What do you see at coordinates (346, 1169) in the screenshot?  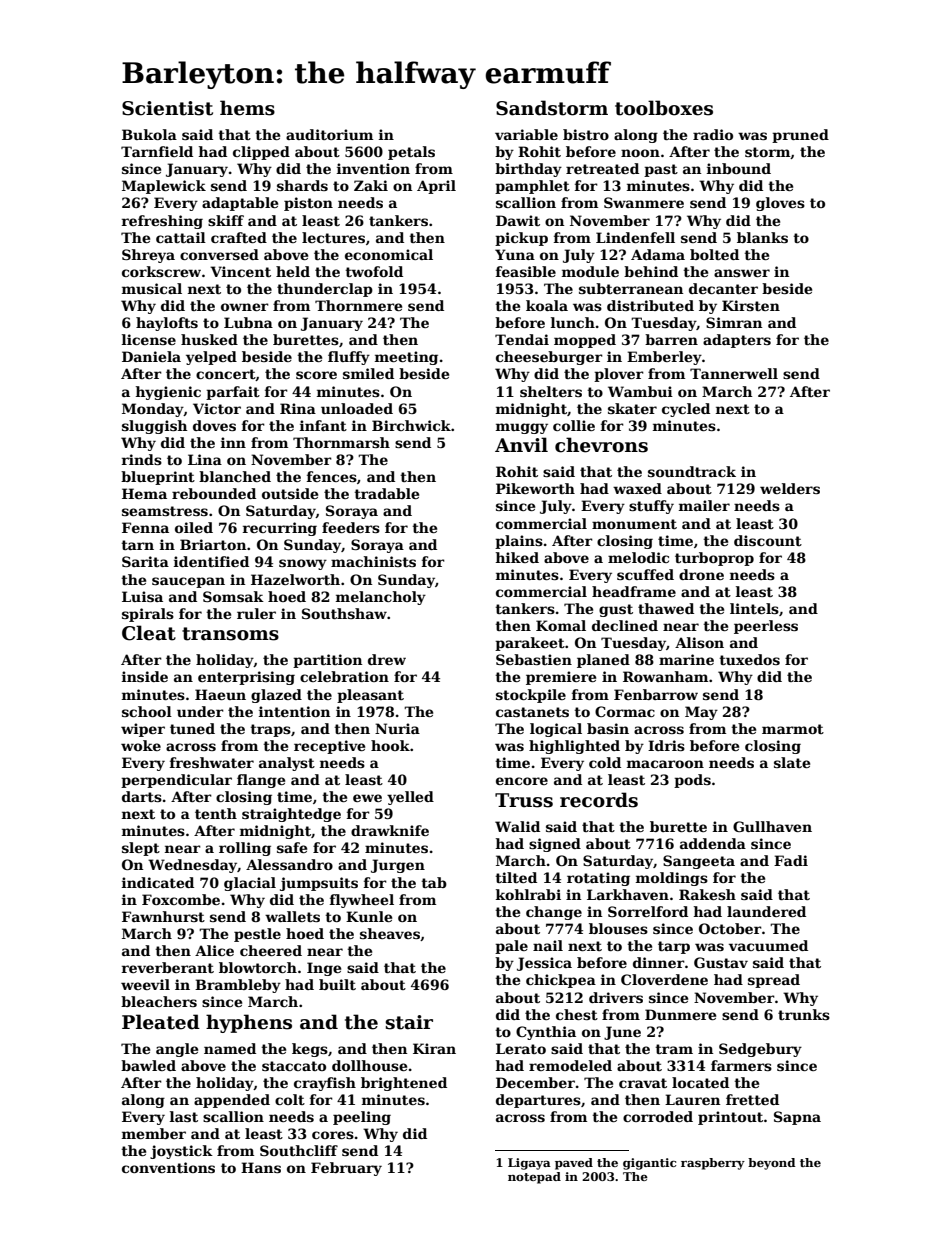 I see `February` at bounding box center [346, 1169].
